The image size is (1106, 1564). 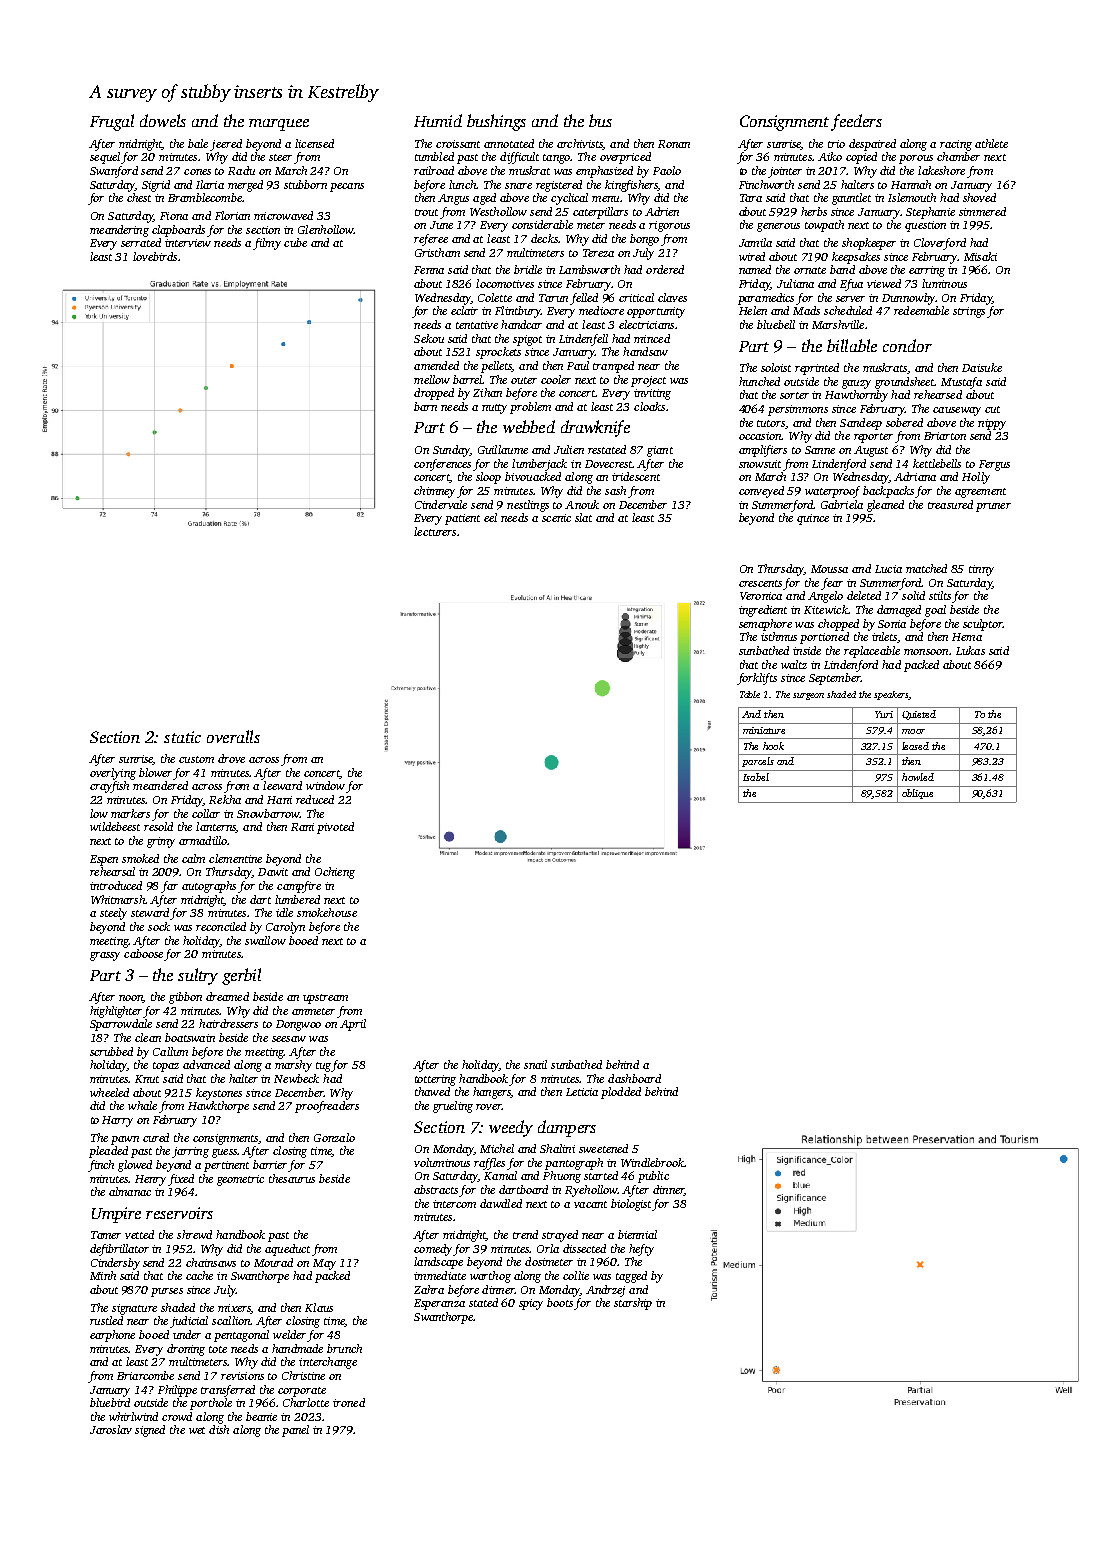 I want to click on Andrzej, so click(x=605, y=1291).
